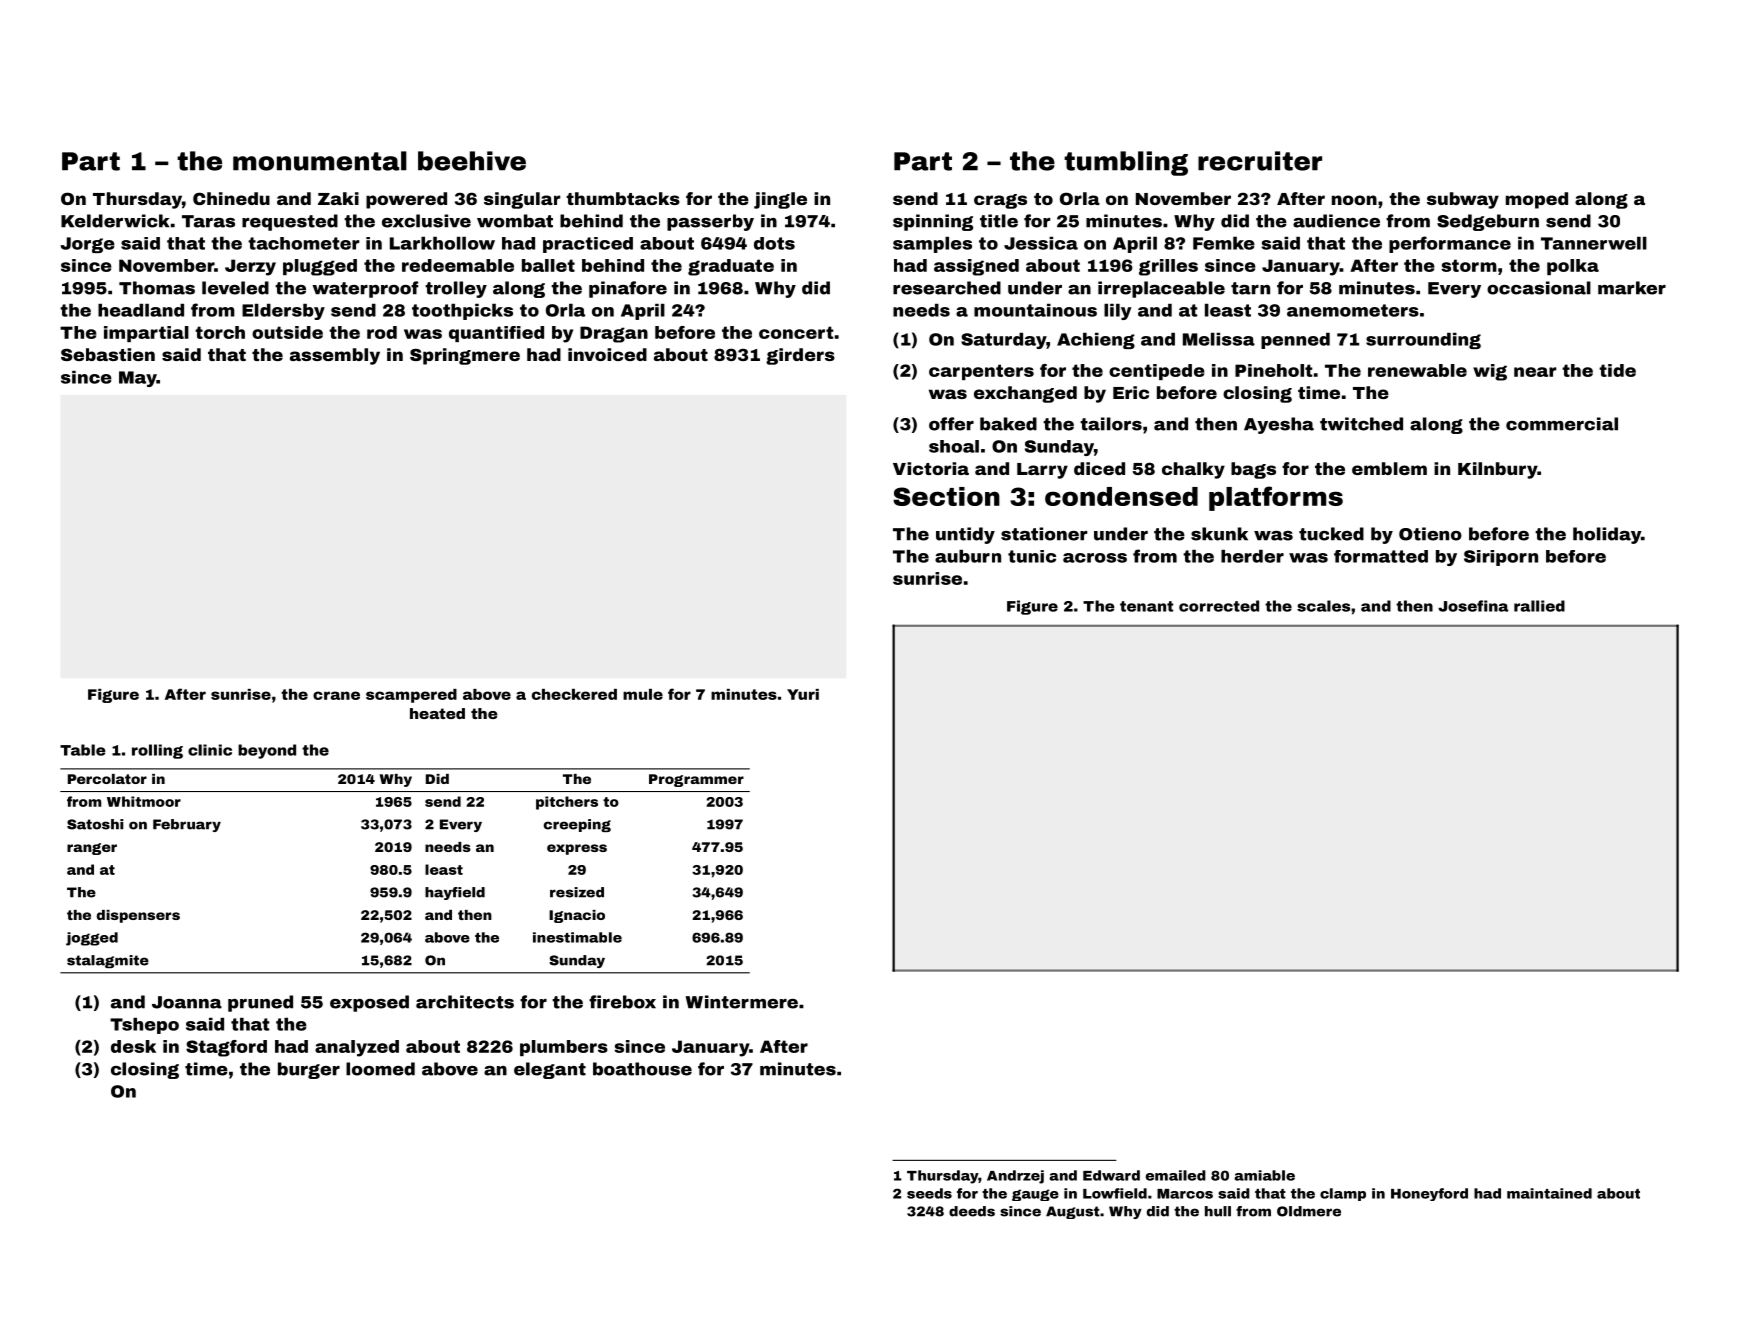 The image size is (1739, 1344). What do you see at coordinates (800, 356) in the screenshot?
I see `girders` at bounding box center [800, 356].
